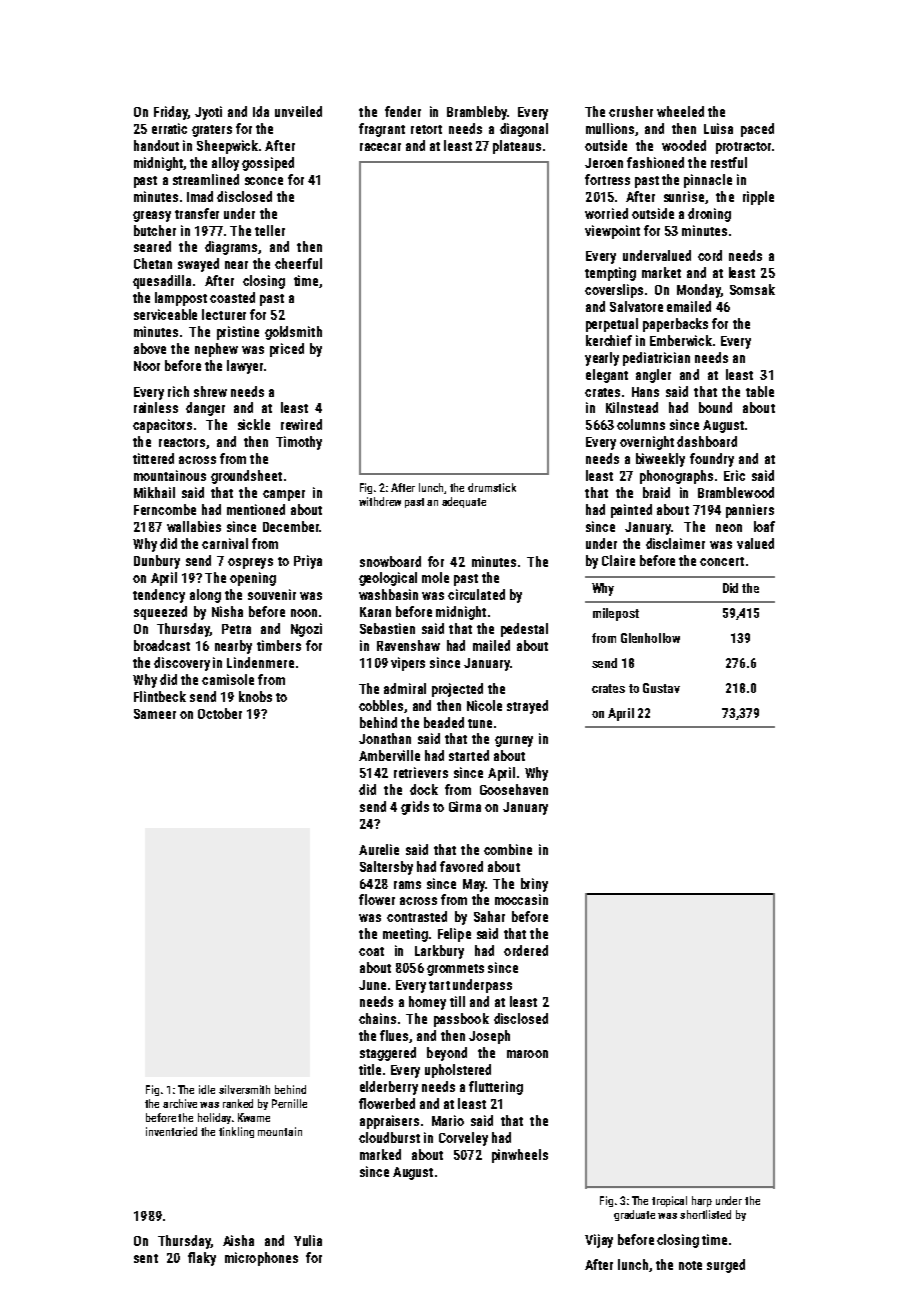 The image size is (908, 1316). I want to click on concert, so click(722, 561).
